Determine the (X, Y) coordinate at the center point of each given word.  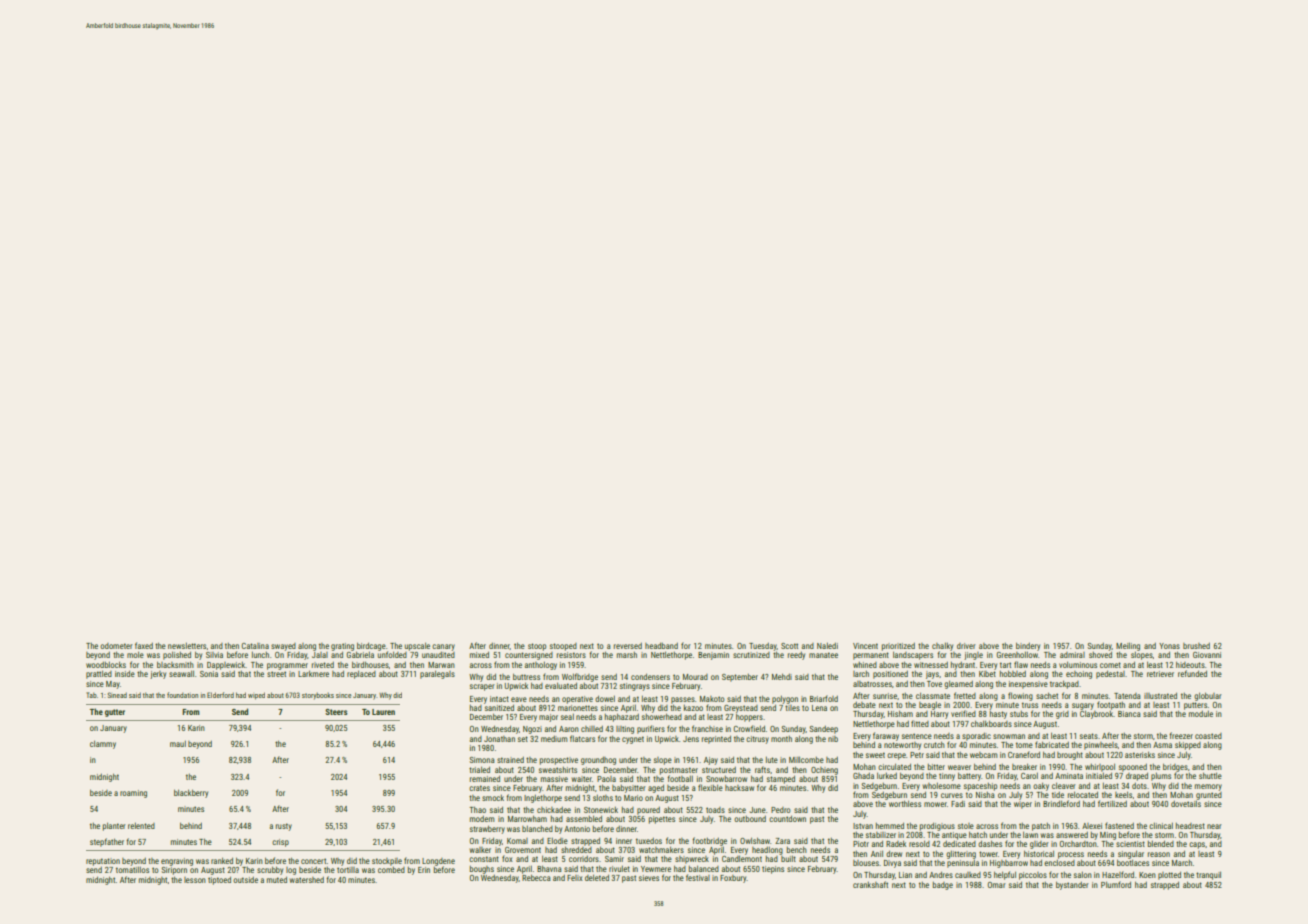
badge (943, 886)
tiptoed (219, 881)
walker (480, 850)
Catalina (255, 646)
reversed (628, 646)
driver (966, 646)
